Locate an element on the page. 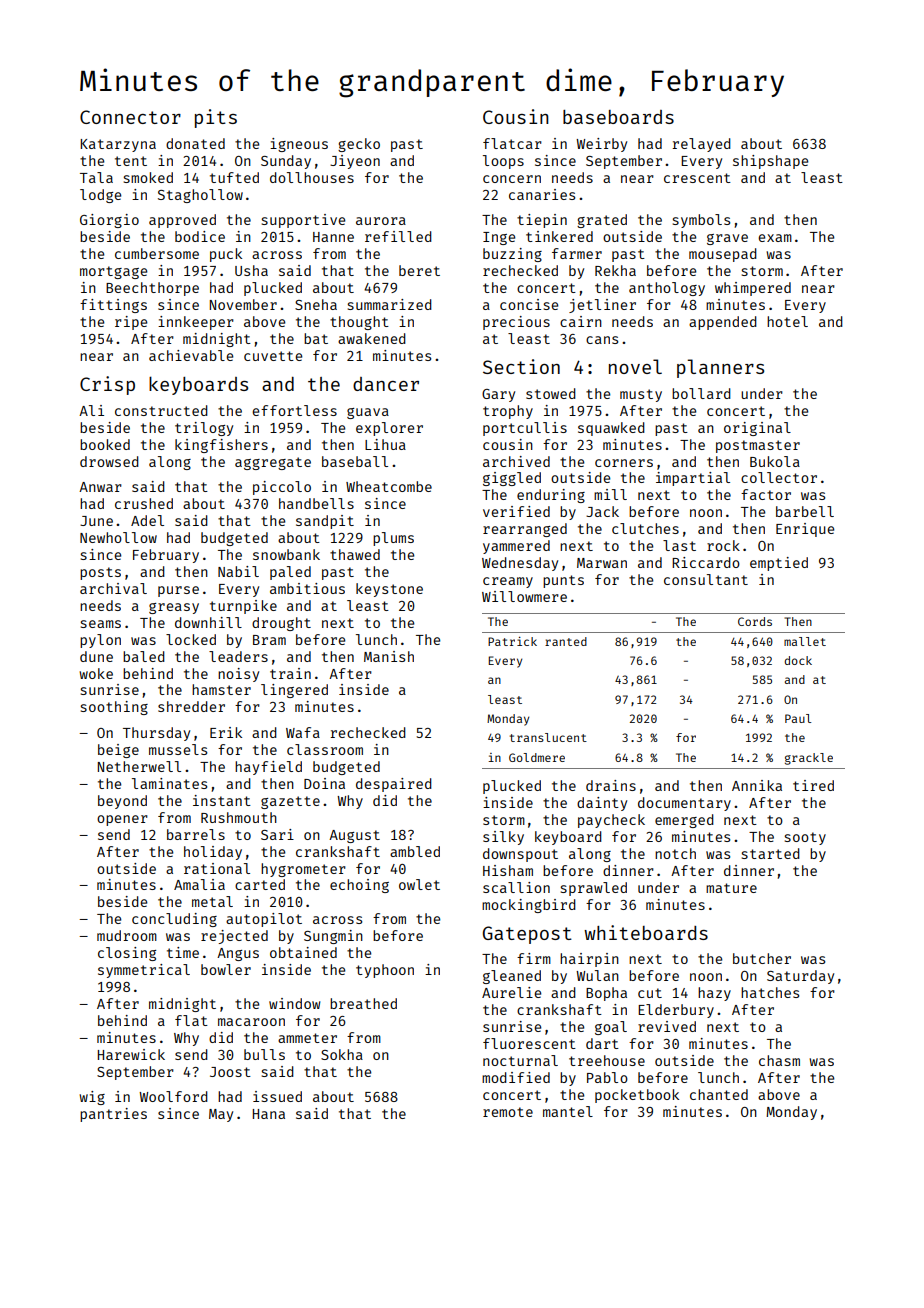  Goldmere is located at coordinates (537, 757).
